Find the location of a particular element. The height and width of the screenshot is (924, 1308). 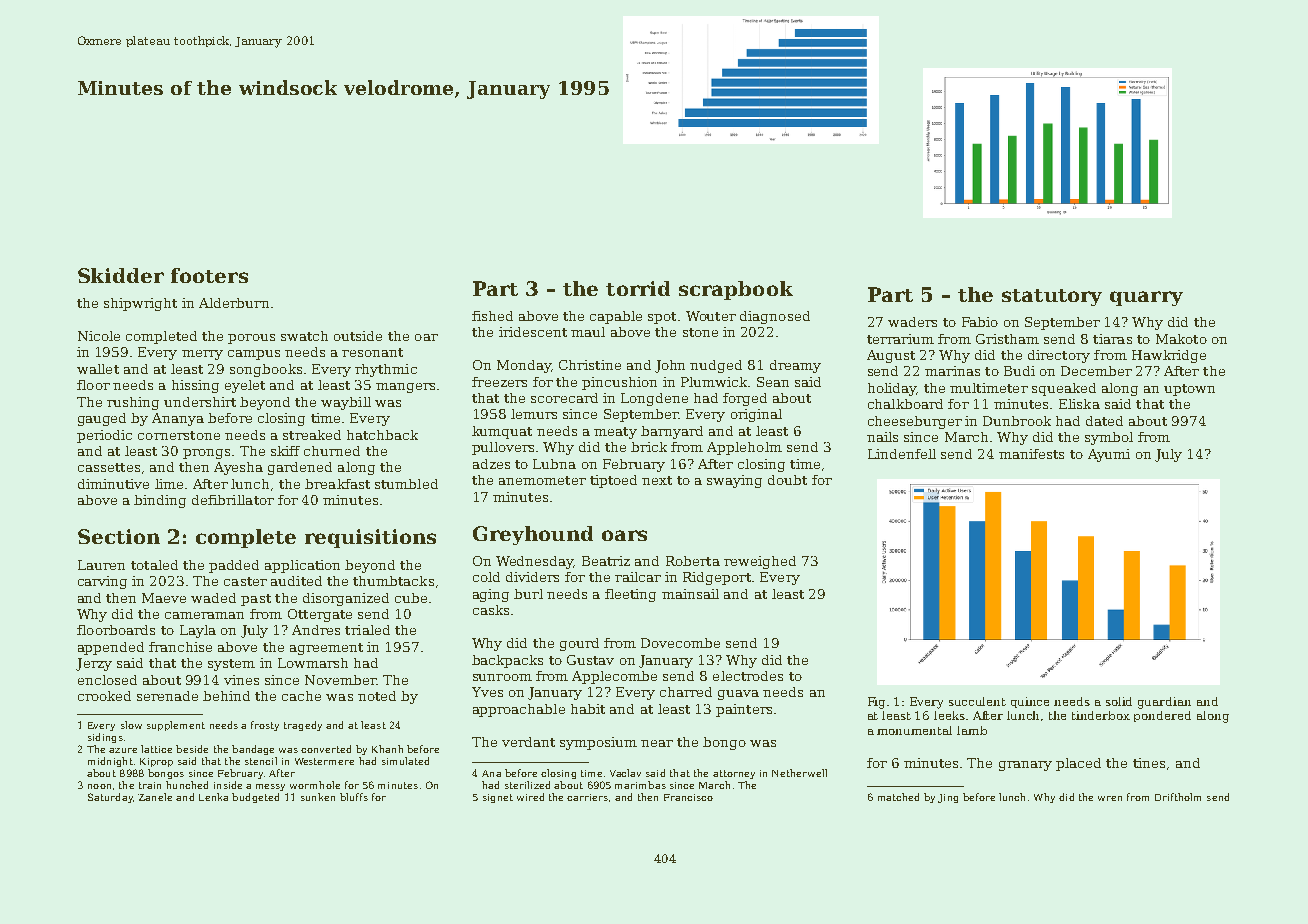

adzes is located at coordinates (491, 464).
